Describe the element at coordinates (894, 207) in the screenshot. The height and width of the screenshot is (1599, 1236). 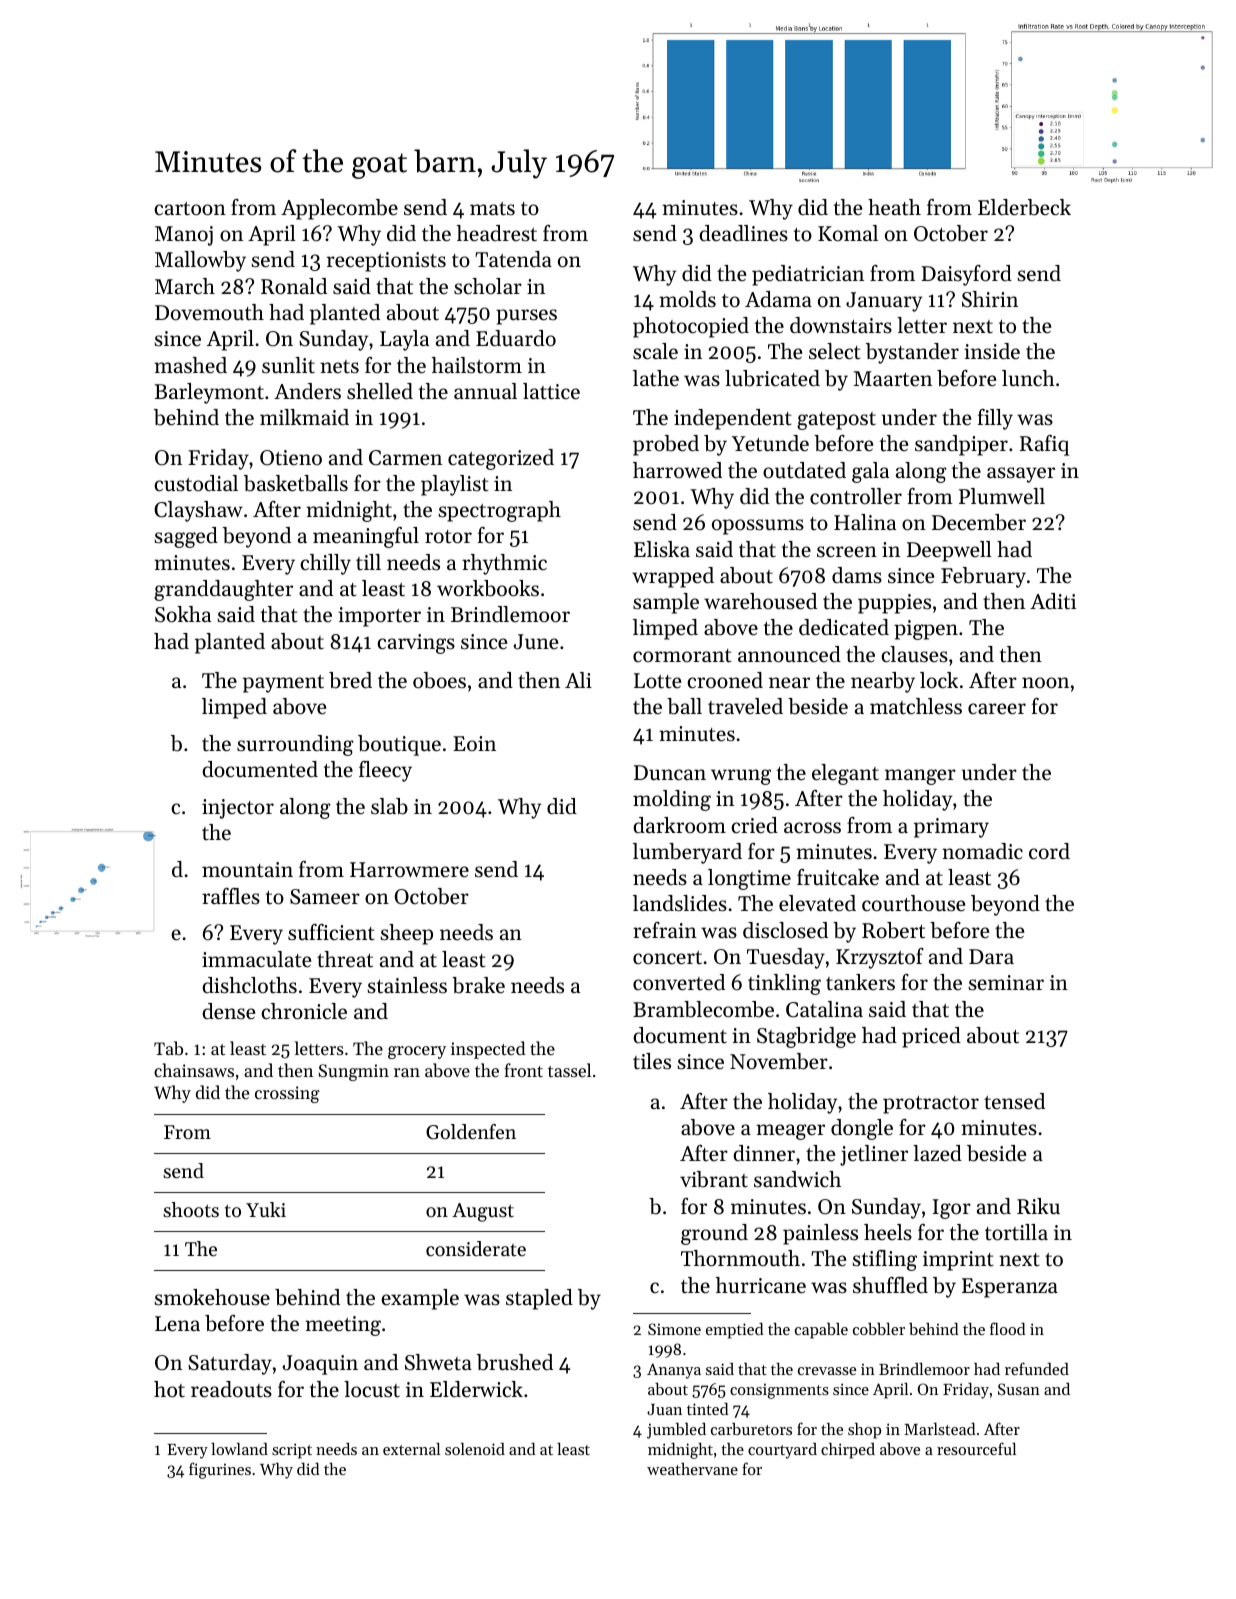
I see `heath` at that location.
